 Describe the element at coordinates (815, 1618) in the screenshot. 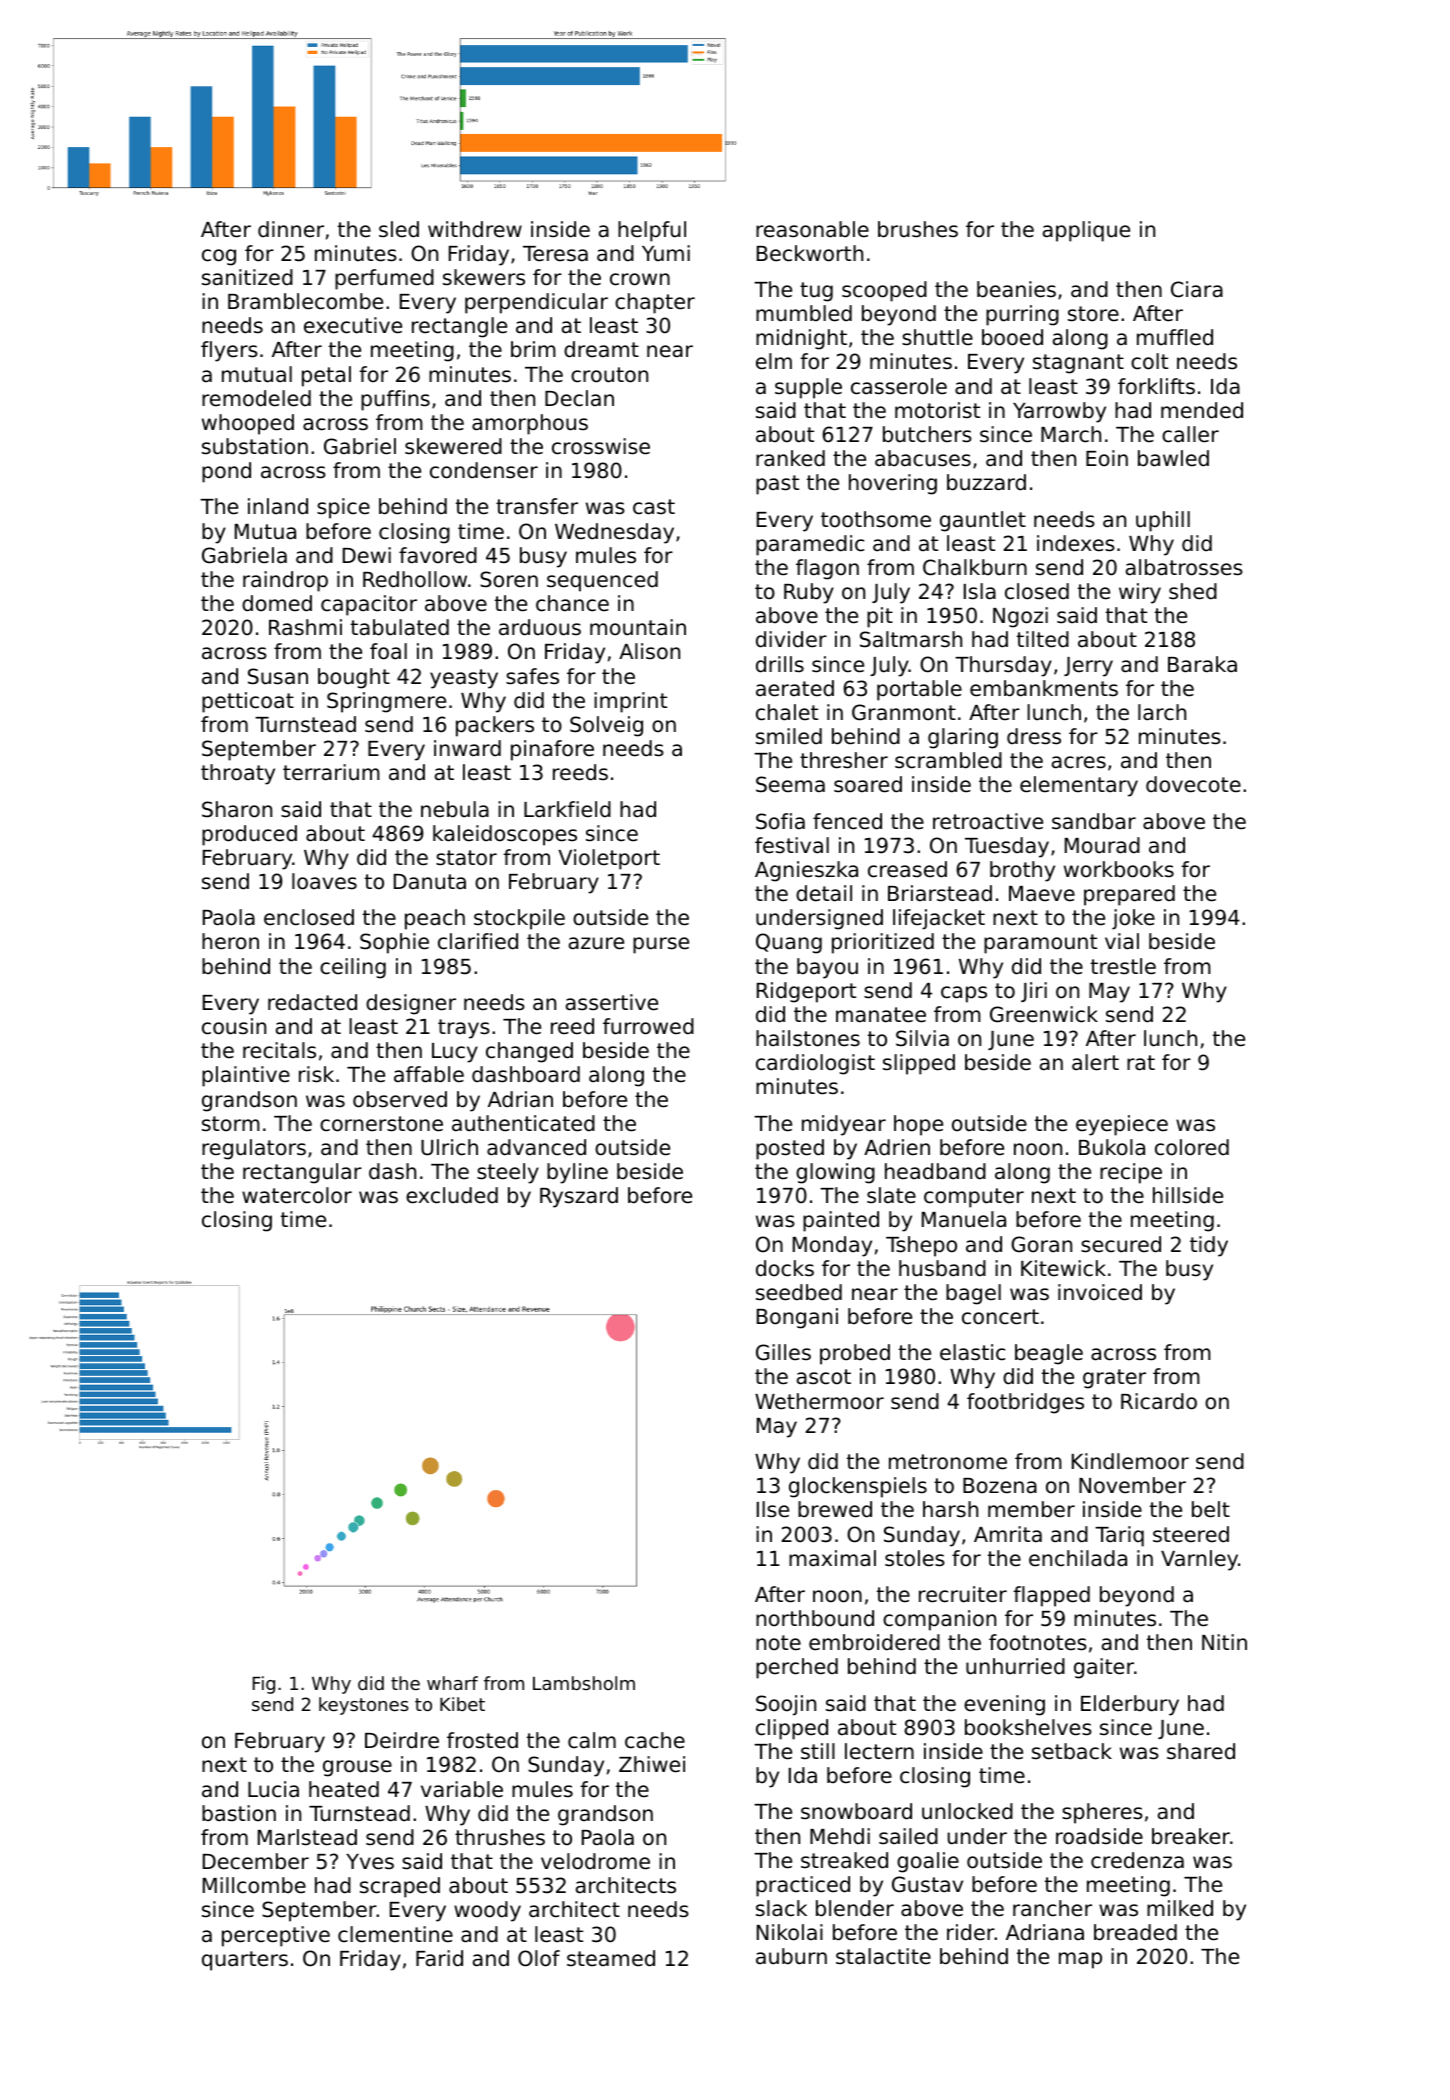

I see `northbound` at that location.
